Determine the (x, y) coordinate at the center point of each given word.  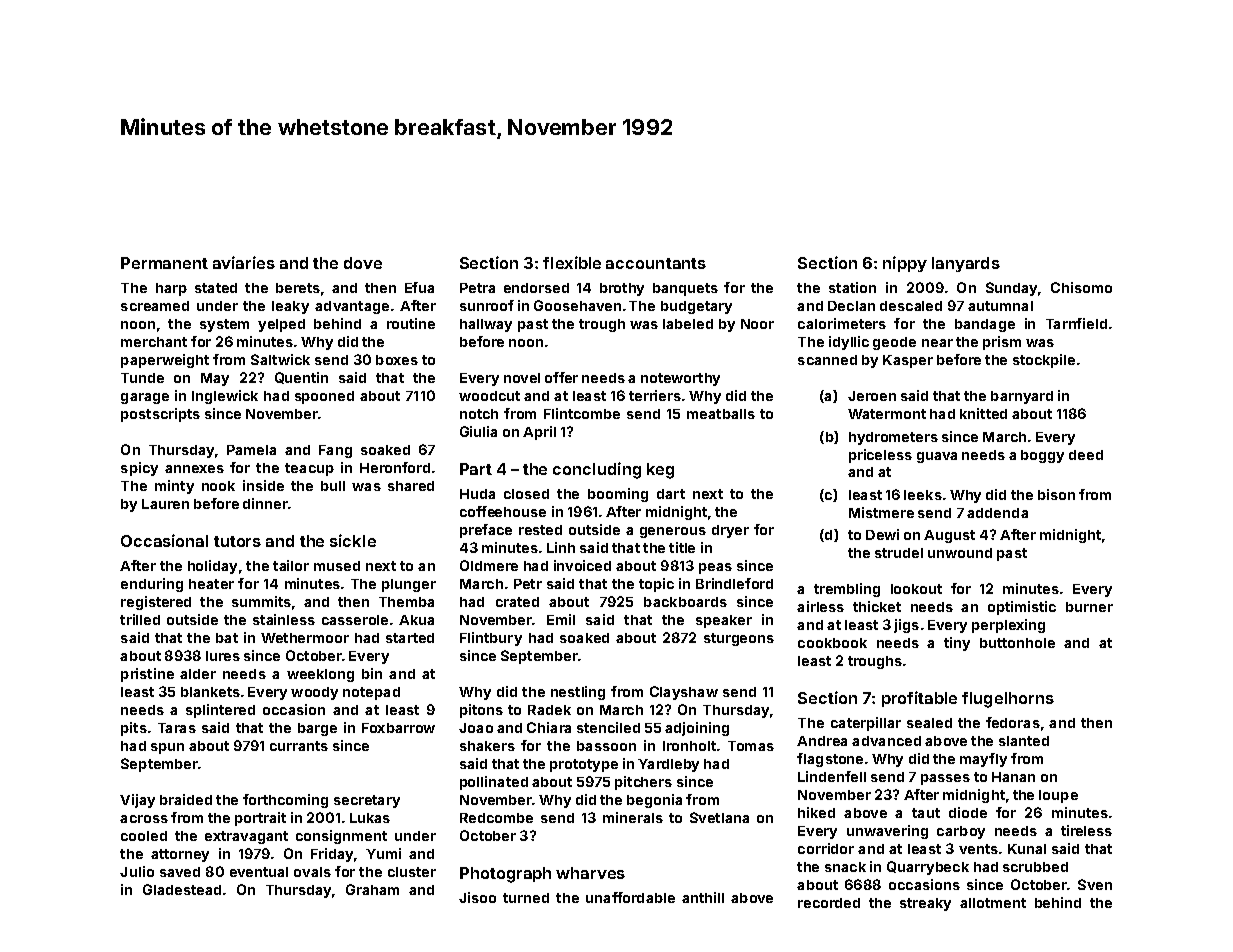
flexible (572, 262)
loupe (1058, 796)
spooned (324, 397)
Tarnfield (1076, 323)
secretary (367, 801)
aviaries (244, 262)
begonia (654, 801)
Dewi (882, 534)
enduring (152, 585)
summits (261, 601)
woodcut (489, 396)
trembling (847, 590)
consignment (341, 837)
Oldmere (489, 565)
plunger (409, 585)
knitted (983, 413)
